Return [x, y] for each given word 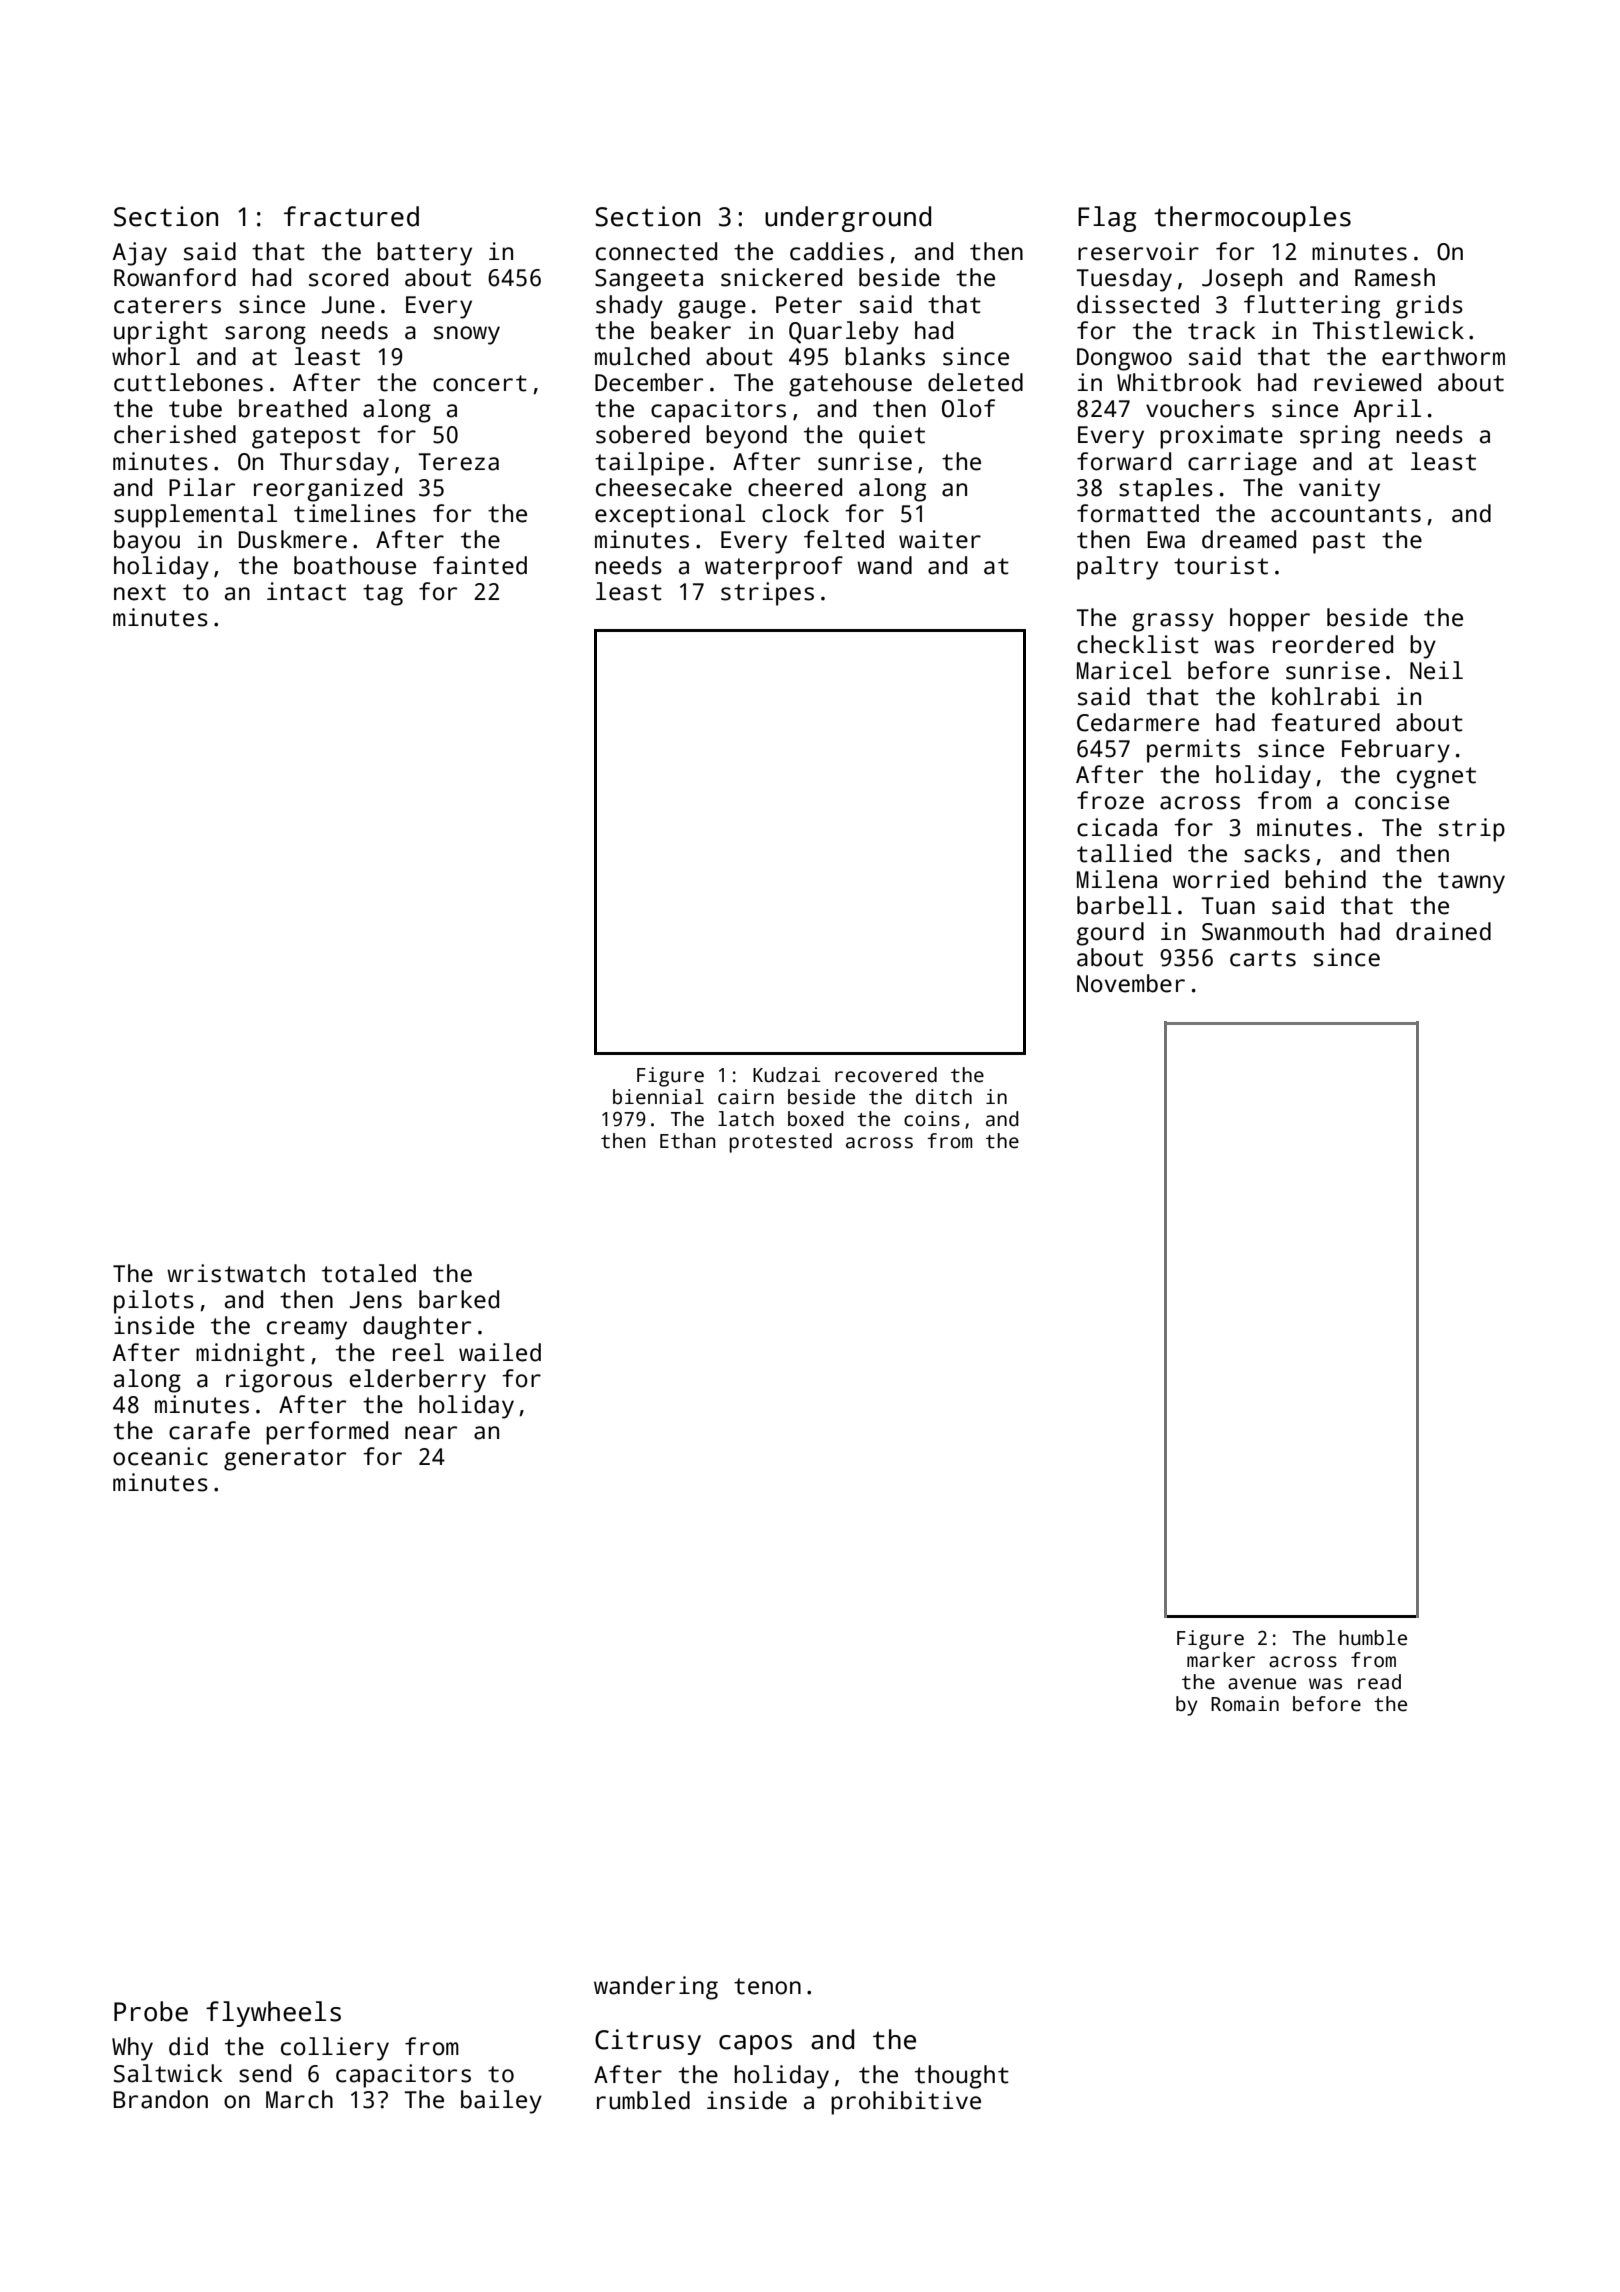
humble [1373, 1638]
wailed [500, 1352]
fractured [351, 216]
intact [306, 591]
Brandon [161, 2099]
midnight [250, 1355]
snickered [781, 277]
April [1387, 411]
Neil [1436, 670]
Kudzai [787, 1075]
